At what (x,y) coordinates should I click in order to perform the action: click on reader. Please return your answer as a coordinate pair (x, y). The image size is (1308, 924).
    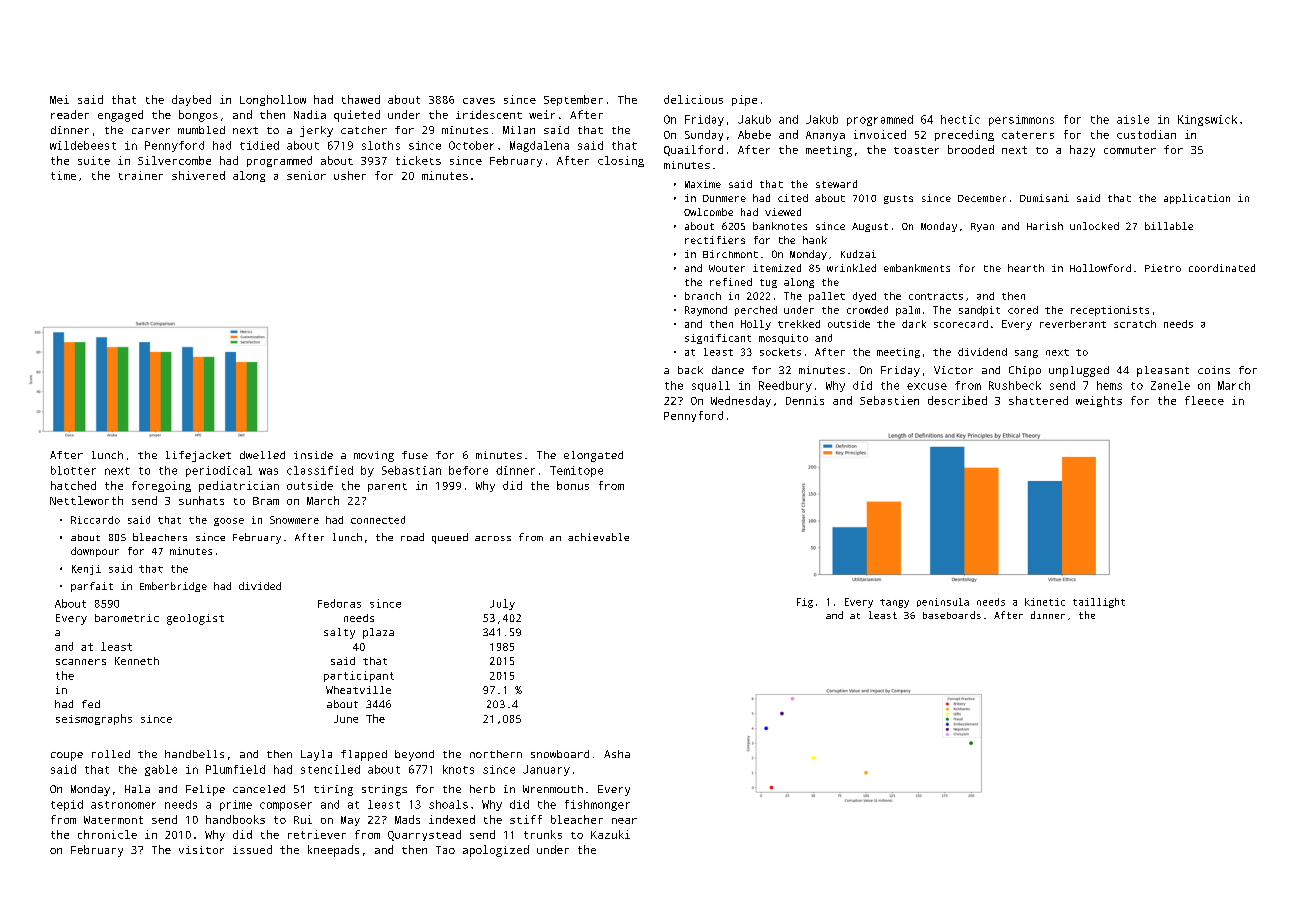
    Looking at the image, I should click on (70, 114).
